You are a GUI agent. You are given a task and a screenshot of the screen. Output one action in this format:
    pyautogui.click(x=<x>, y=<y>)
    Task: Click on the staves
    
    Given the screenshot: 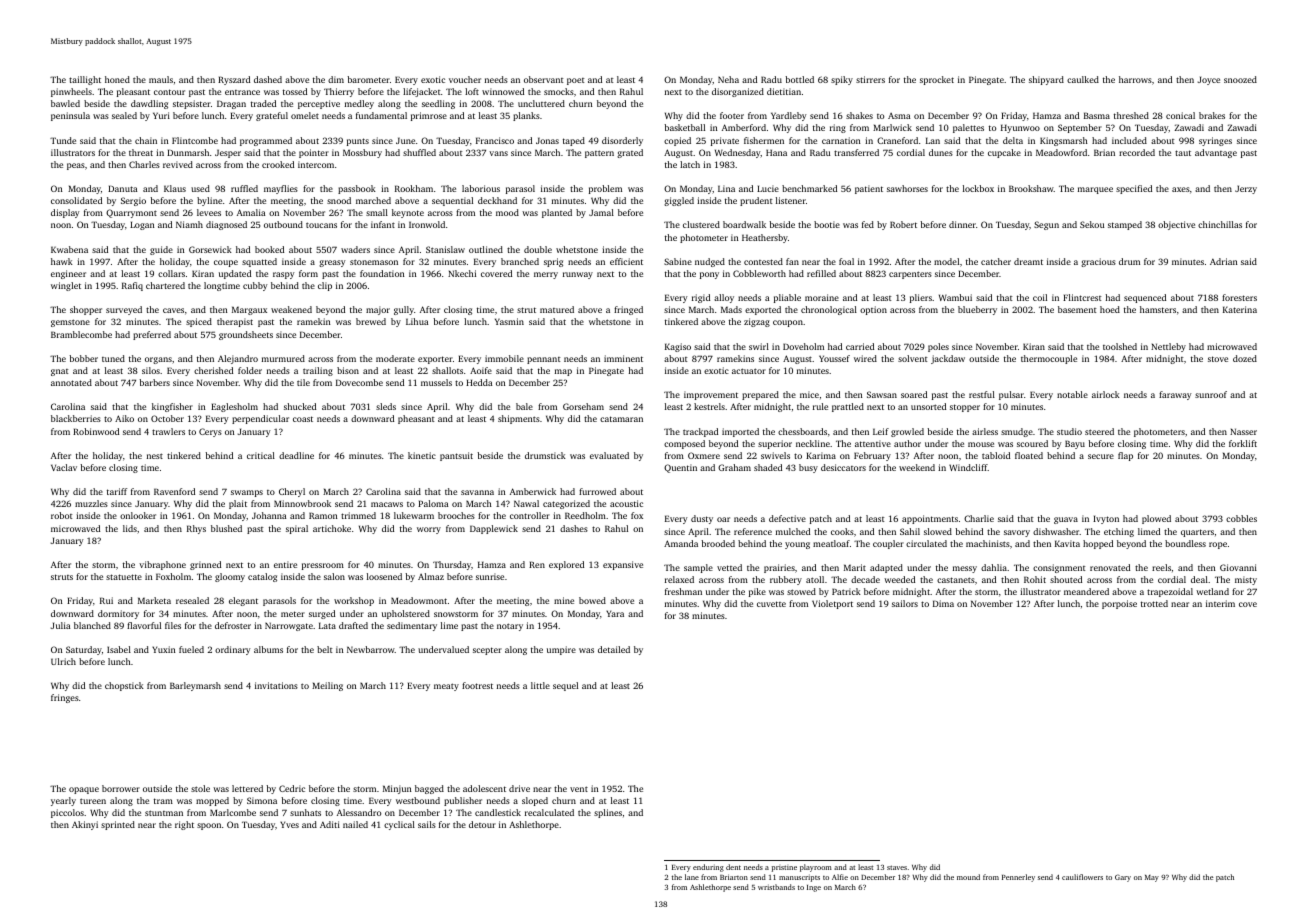 What is the action you would take?
    pyautogui.click(x=897, y=867)
